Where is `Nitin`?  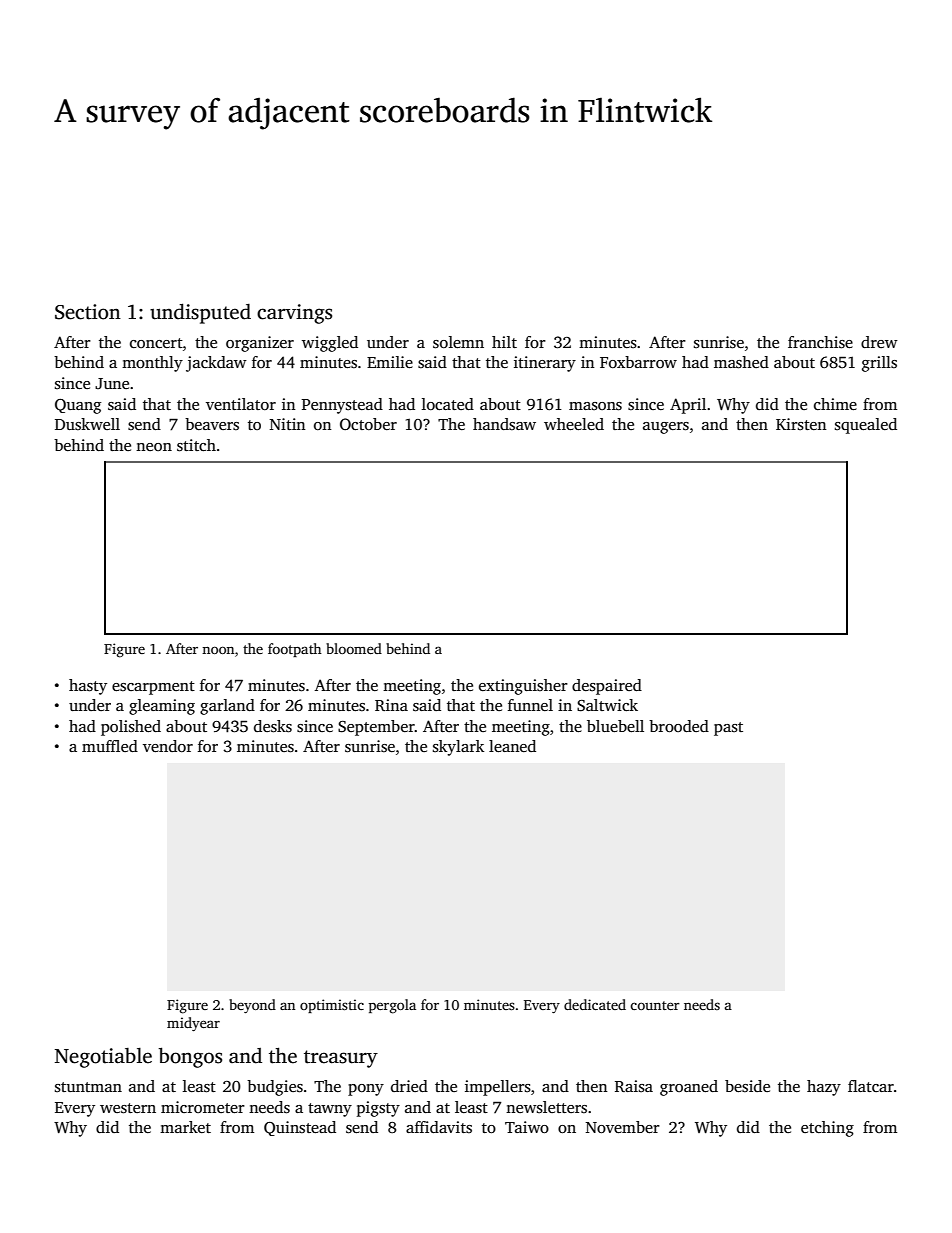
Nitin is located at coordinates (287, 424).
